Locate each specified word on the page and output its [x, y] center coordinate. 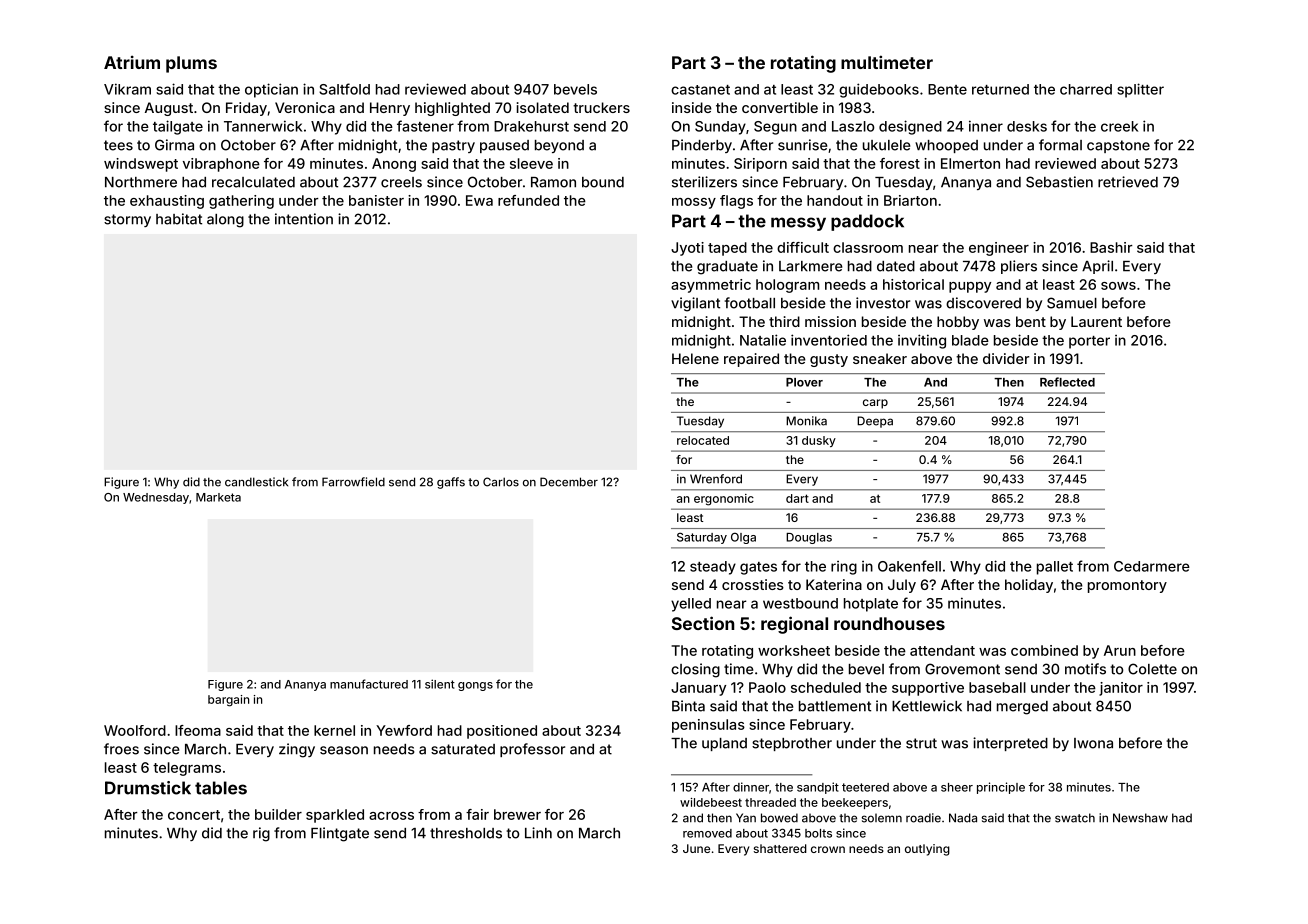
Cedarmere [1152, 566]
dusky [819, 441]
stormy [127, 220]
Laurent [1096, 321]
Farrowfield [353, 482]
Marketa [218, 497]
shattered [780, 848]
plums [191, 64]
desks [1027, 126]
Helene [695, 358]
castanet [700, 90]
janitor [1121, 689]
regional [794, 625]
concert [194, 815]
